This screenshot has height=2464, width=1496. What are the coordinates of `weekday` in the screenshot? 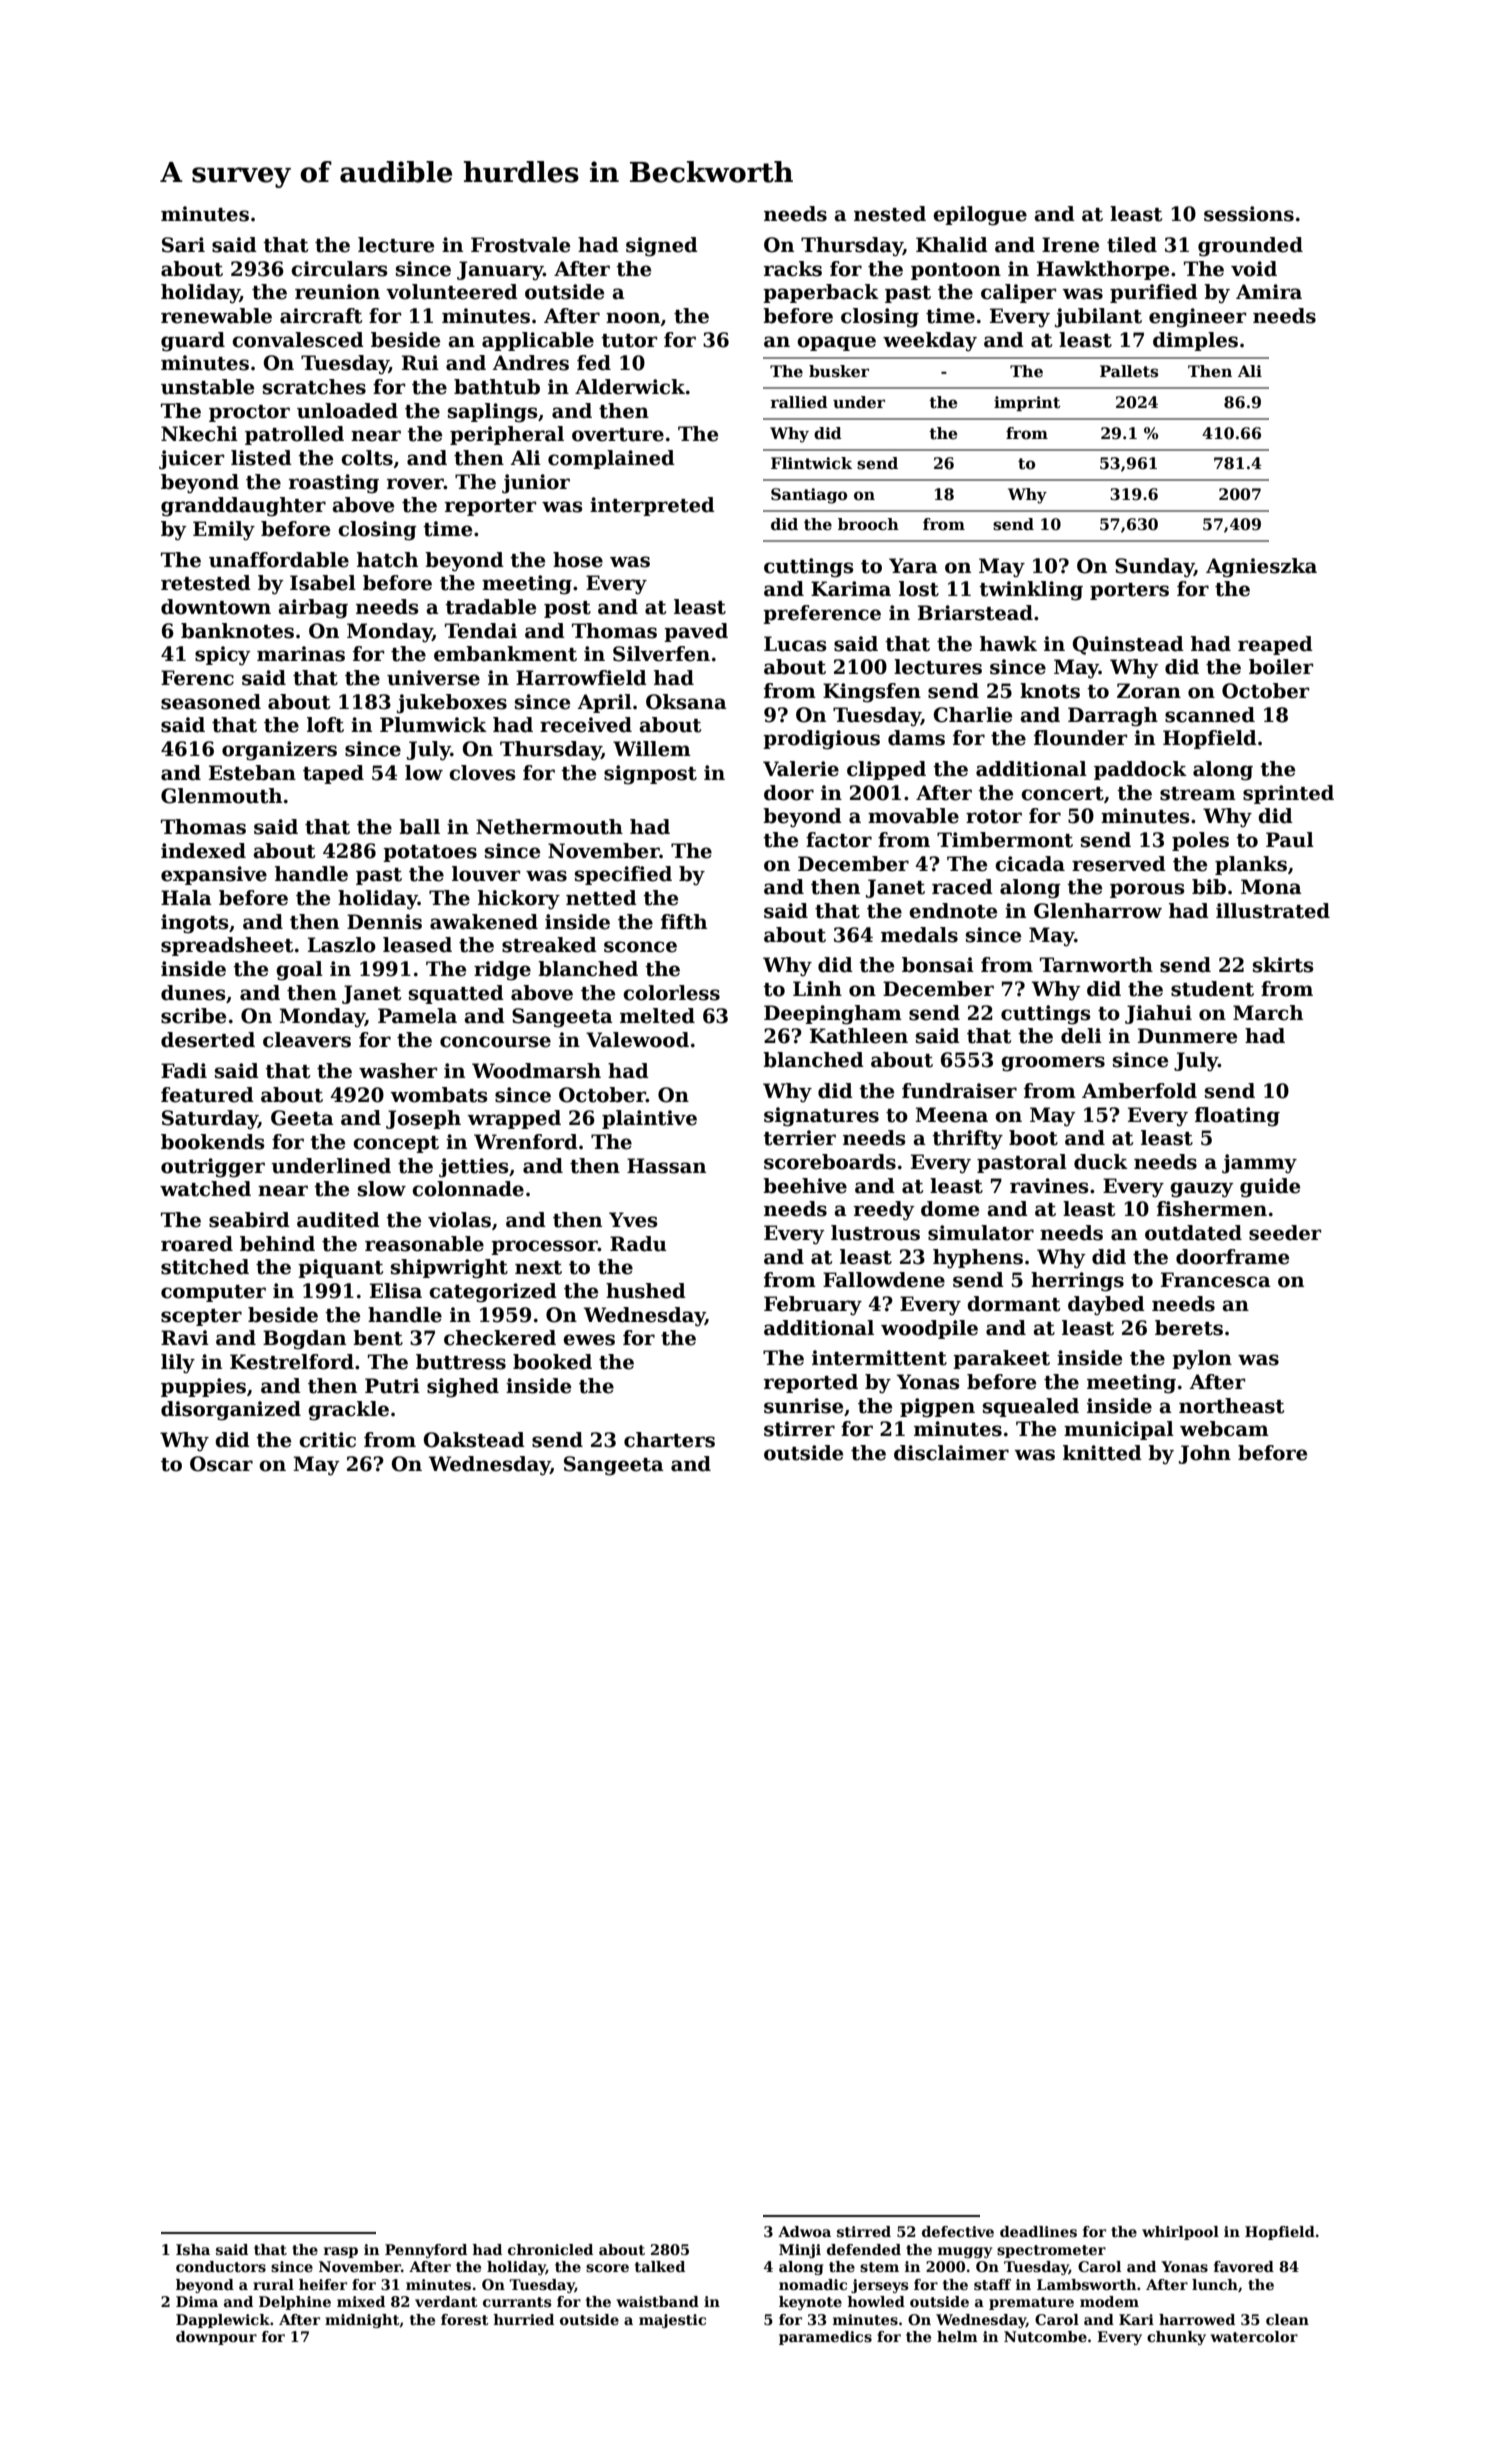 It's located at (930, 342).
